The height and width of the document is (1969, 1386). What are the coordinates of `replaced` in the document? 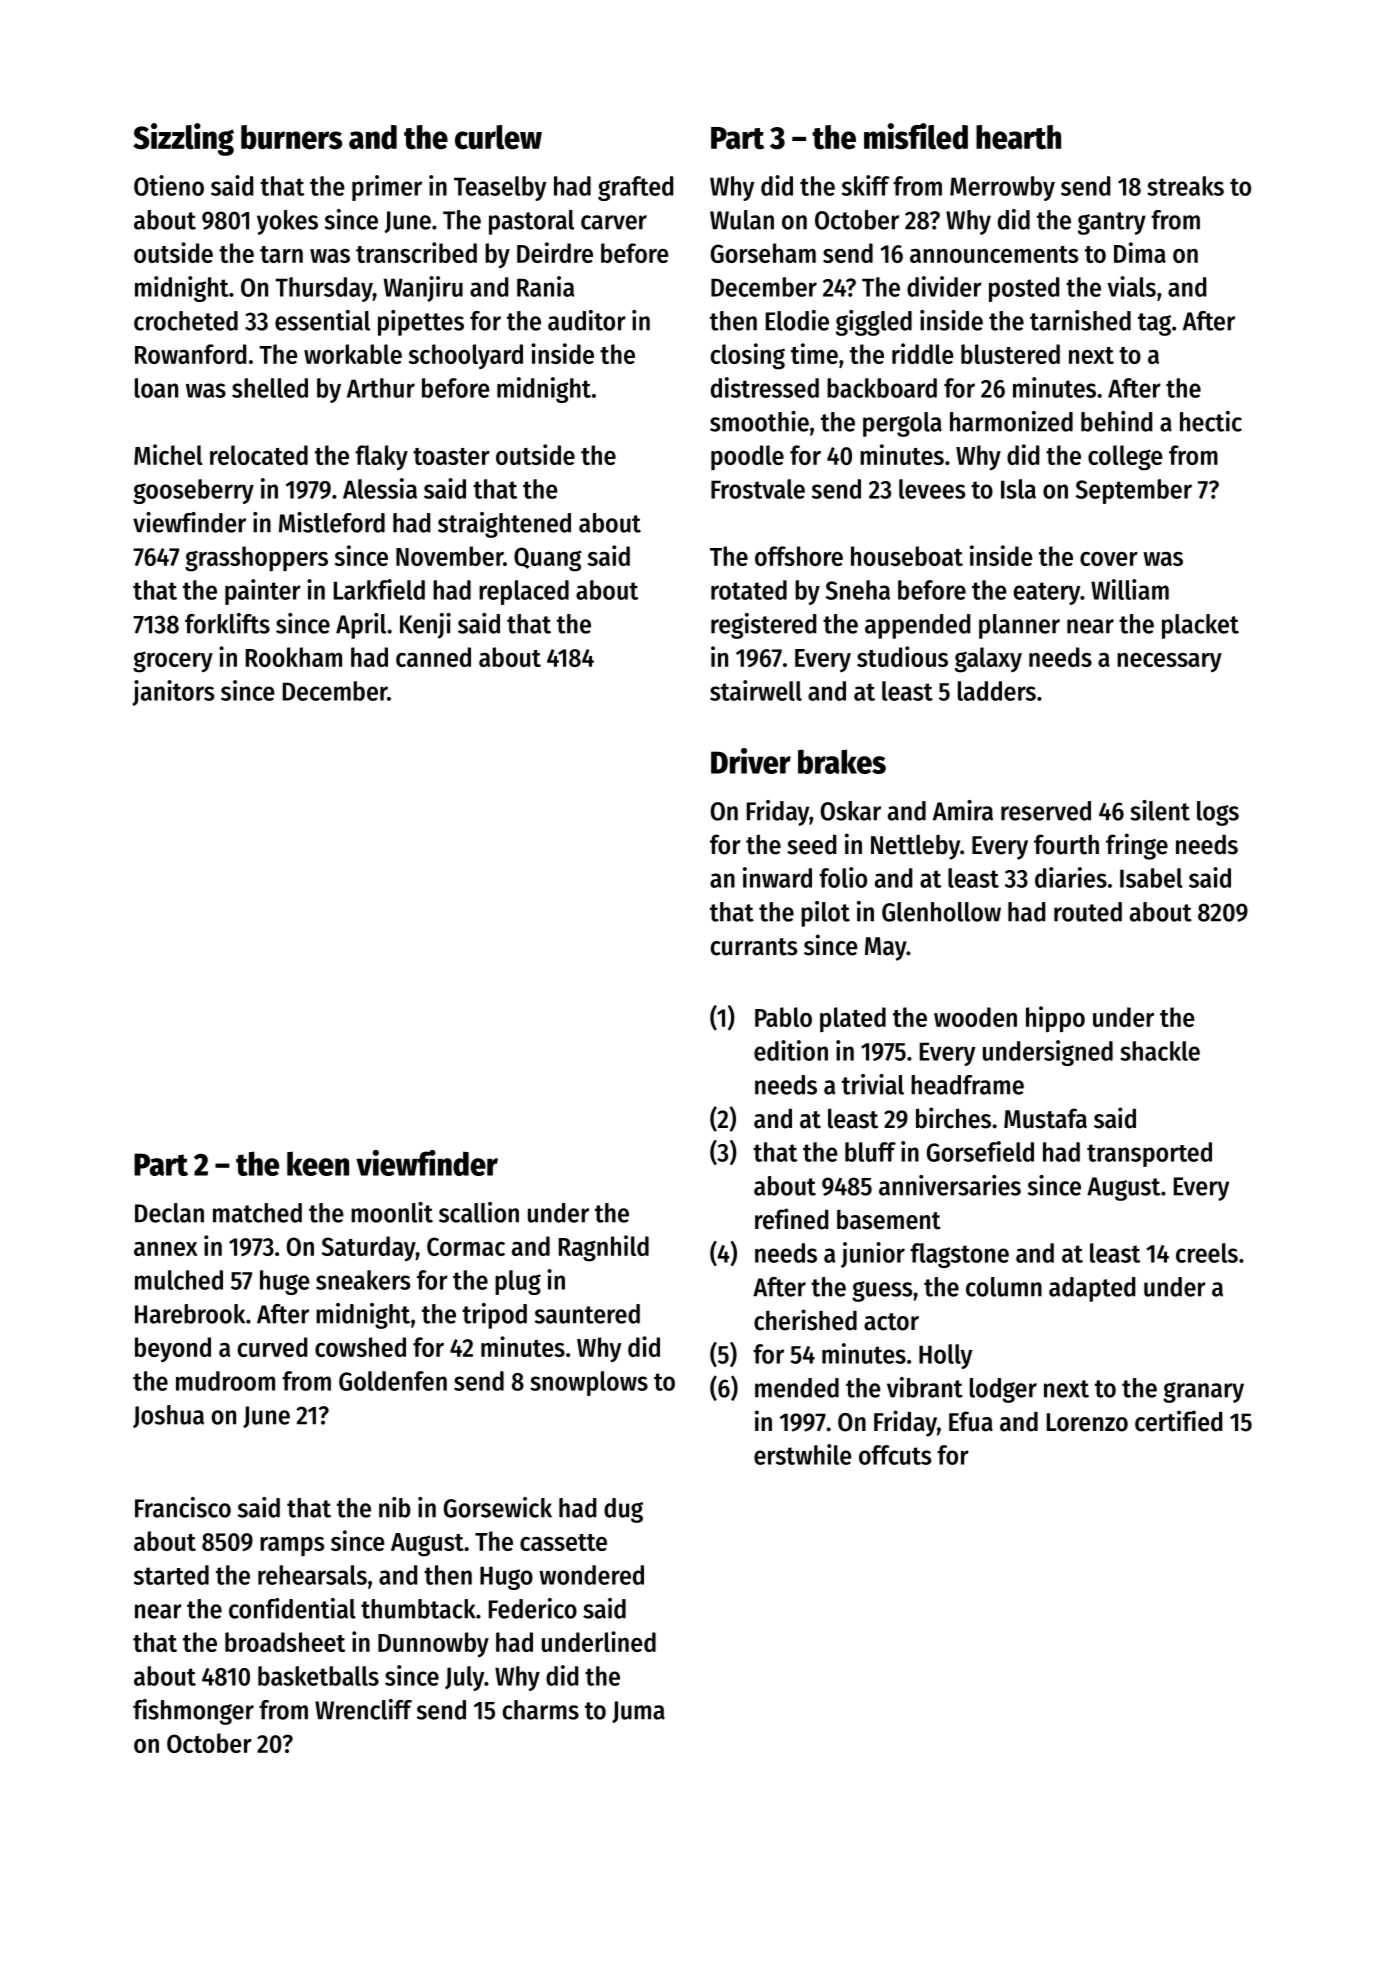 It's located at (524, 592).
